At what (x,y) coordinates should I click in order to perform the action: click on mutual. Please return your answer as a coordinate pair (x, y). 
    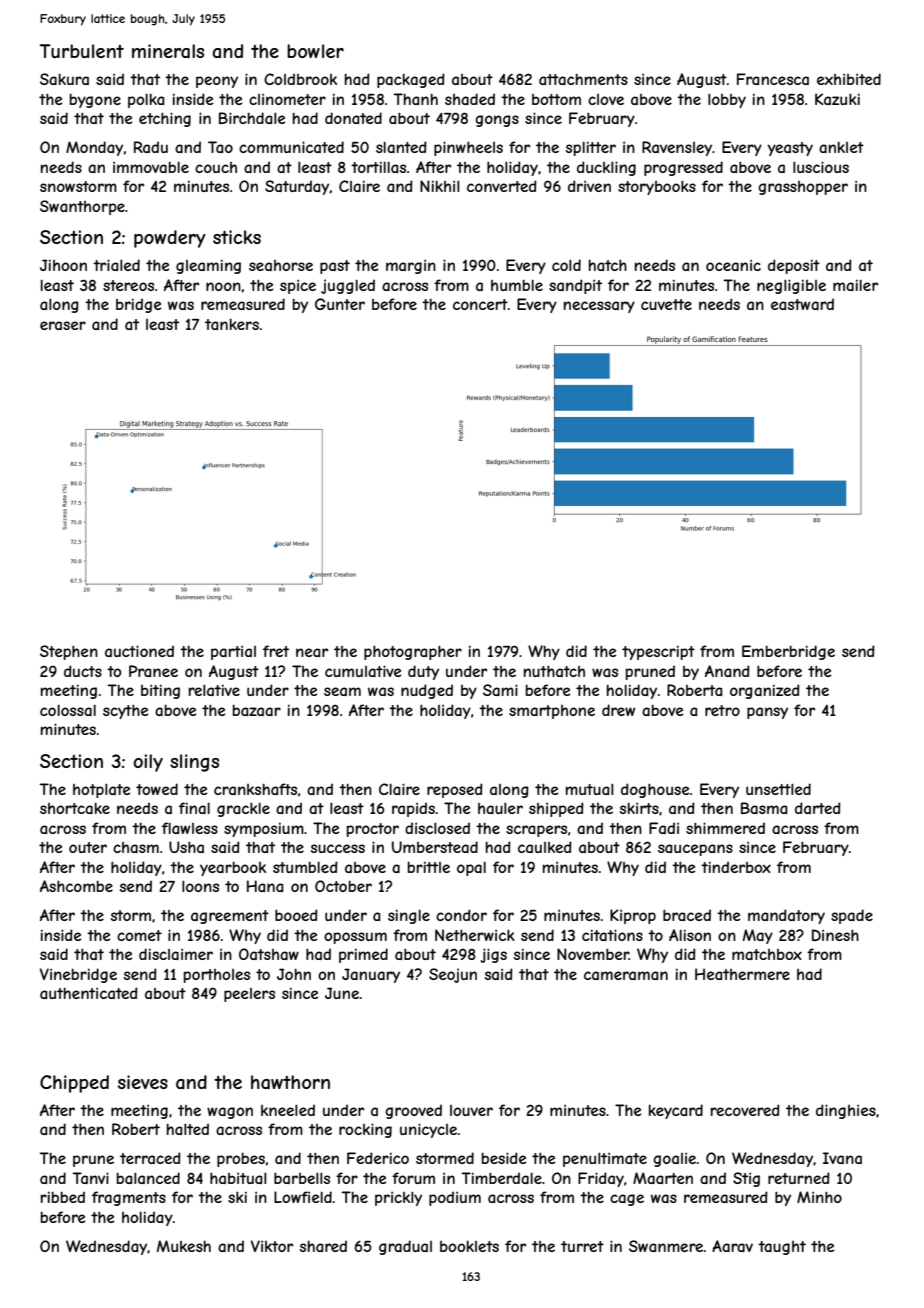
    Looking at the image, I should click on (590, 789).
